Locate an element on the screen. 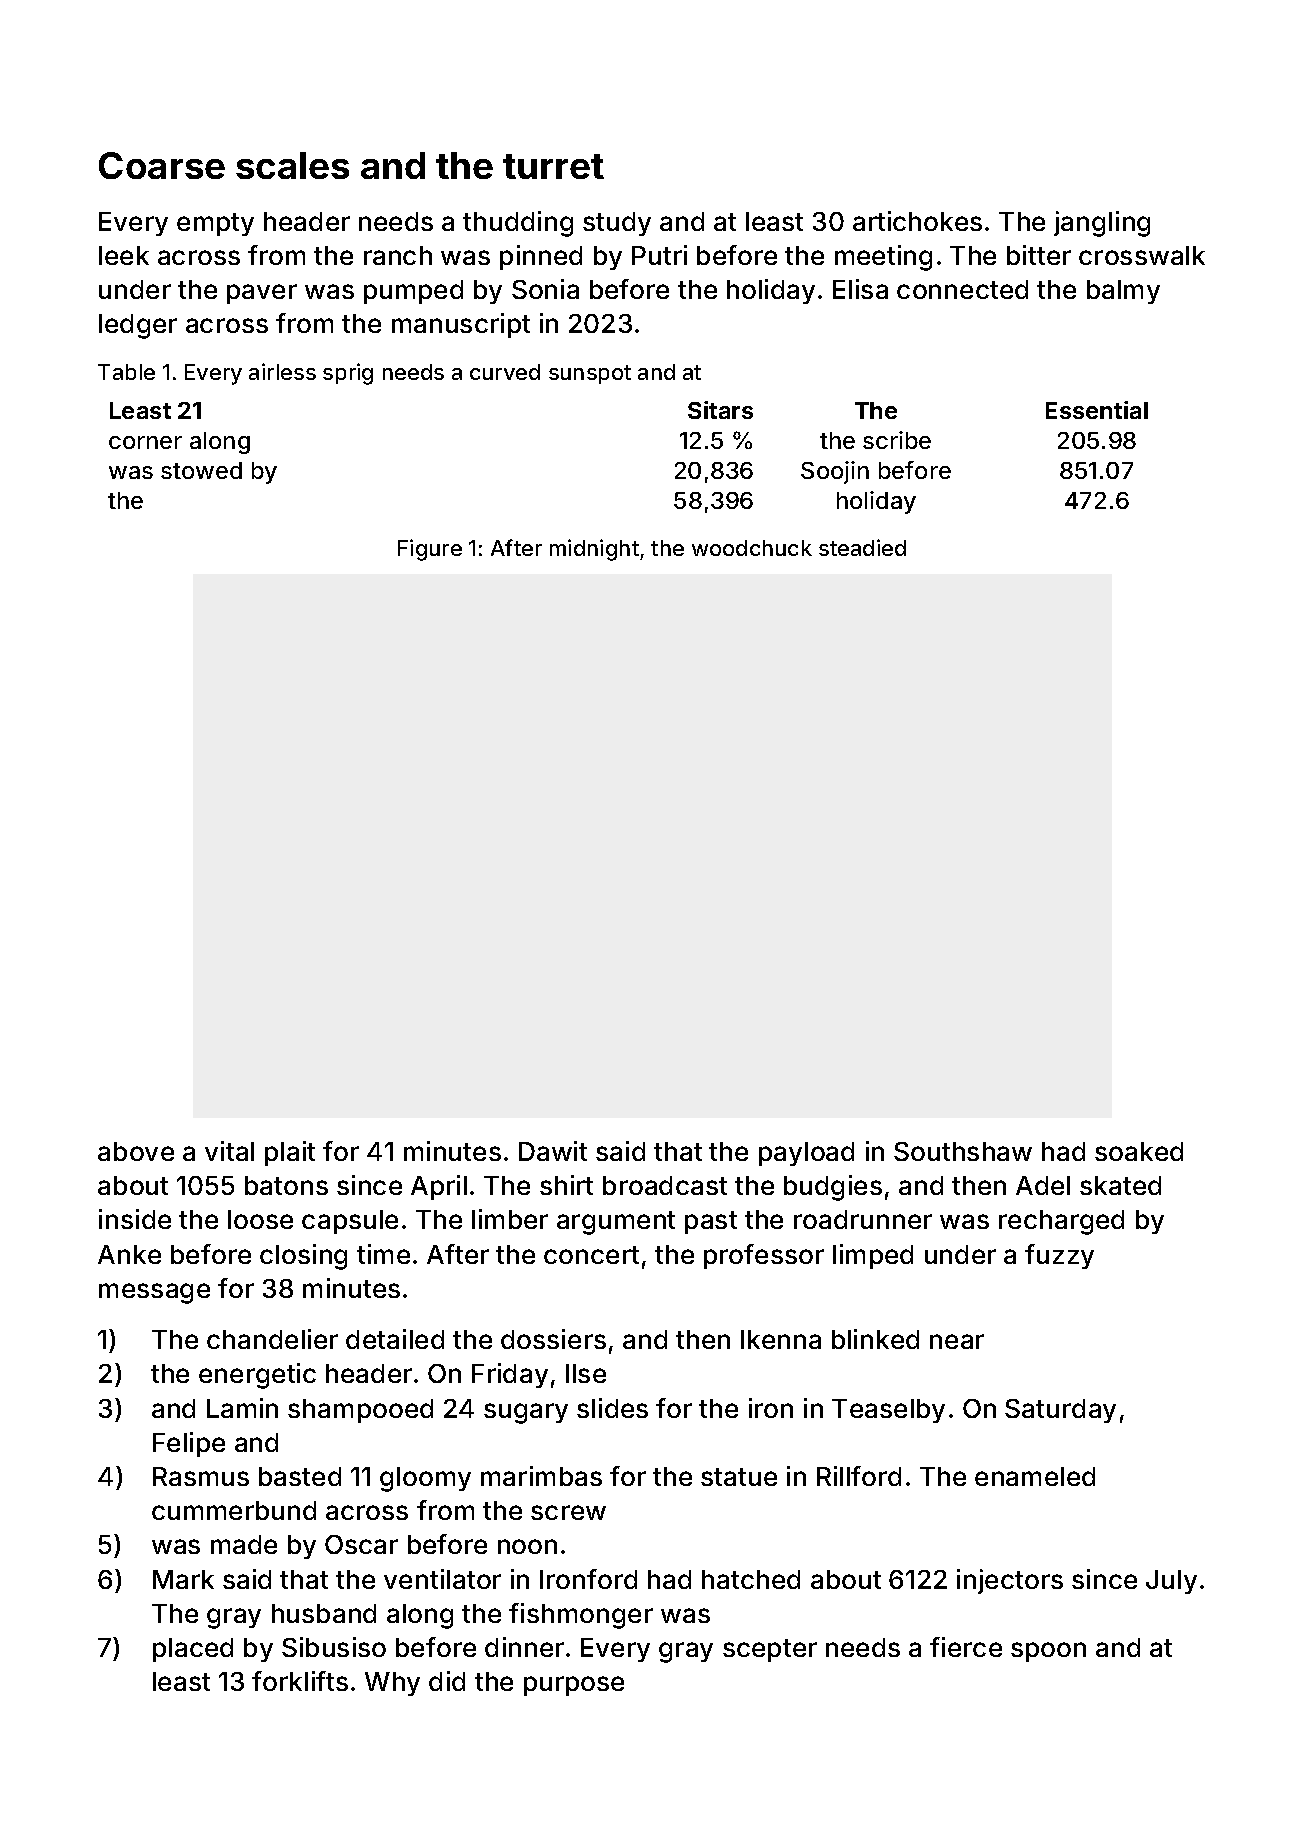 This screenshot has width=1305, height=1846. airless is located at coordinates (282, 371).
